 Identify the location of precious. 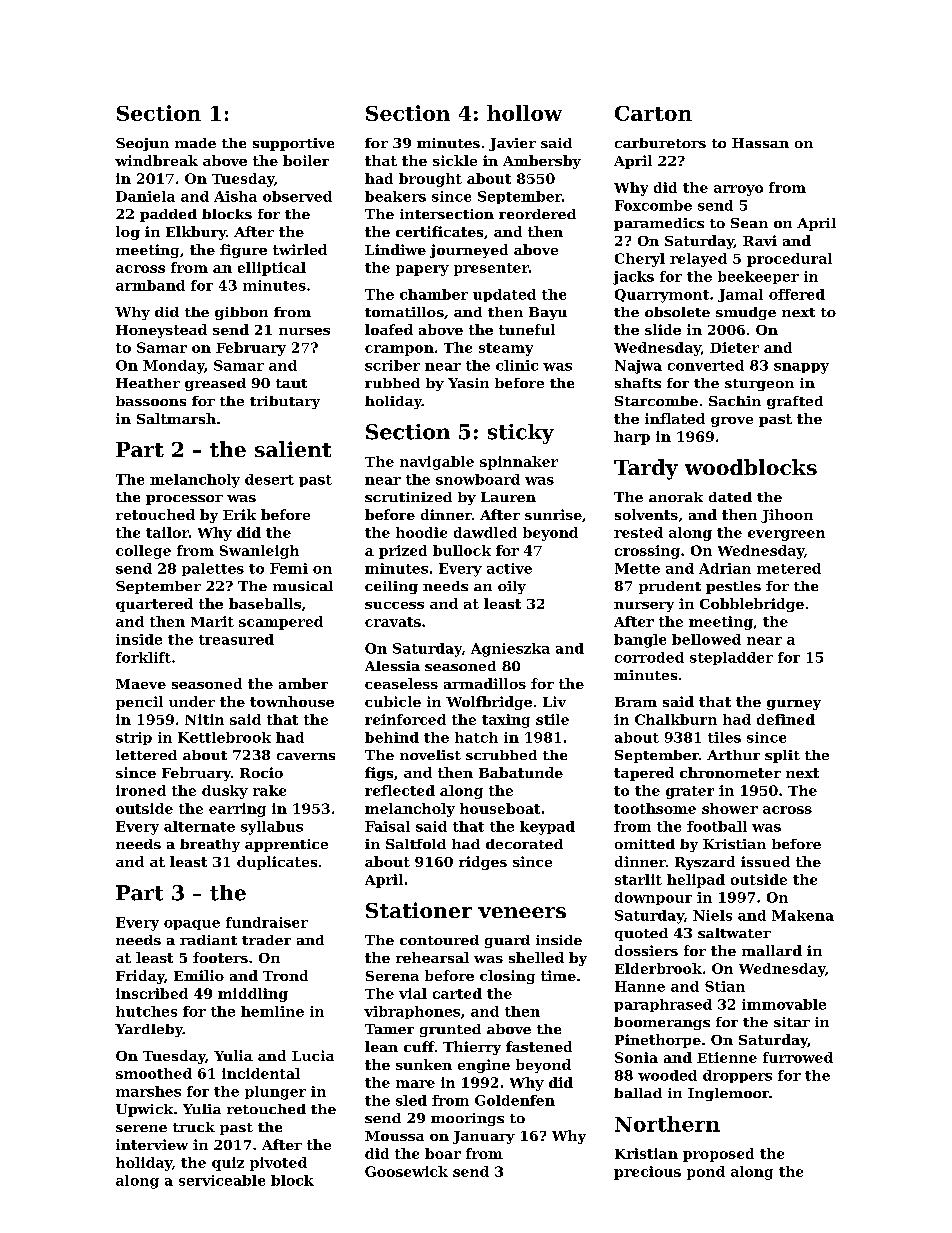
(647, 1173).
